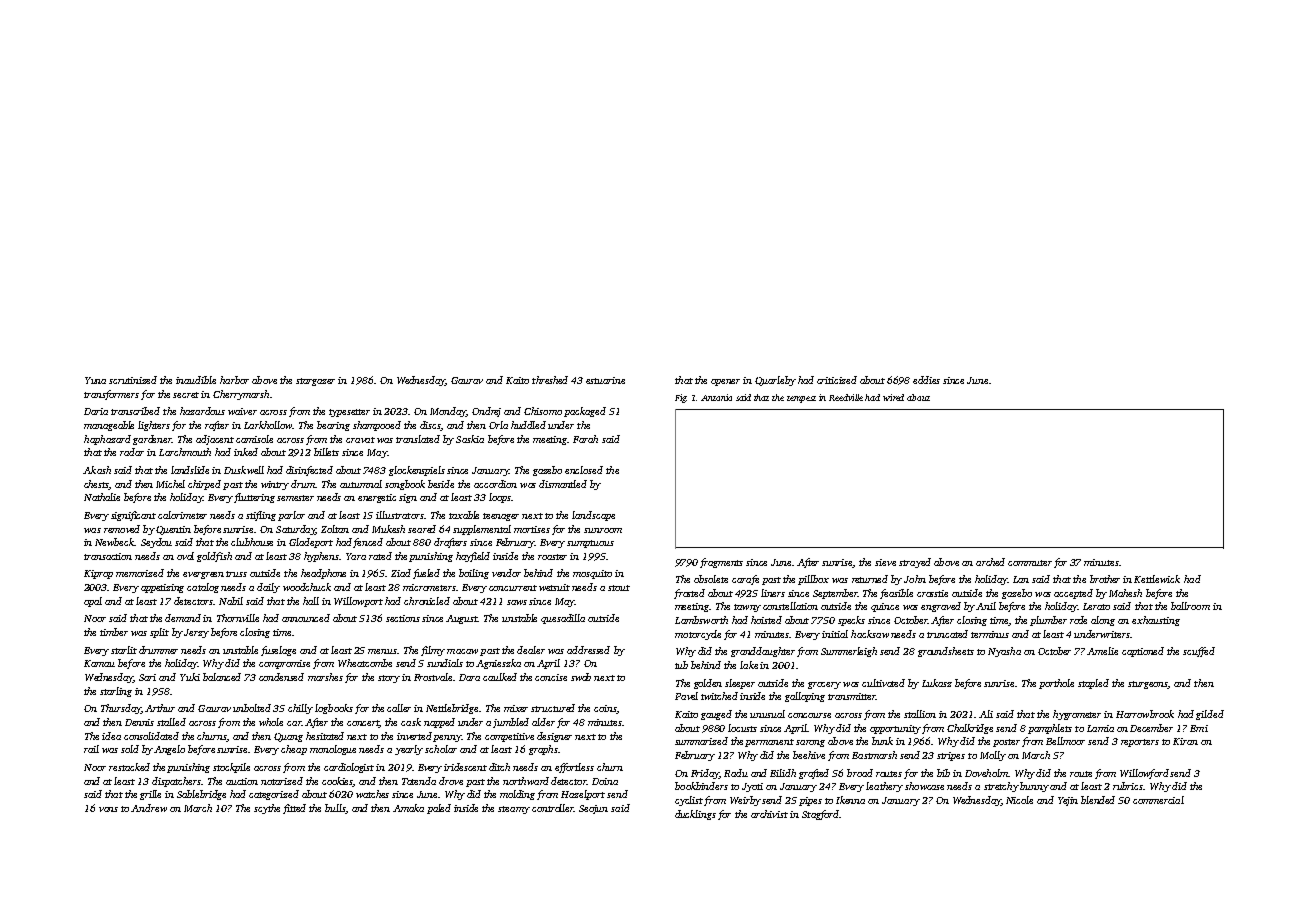 Image resolution: width=1308 pixels, height=924 pixels. I want to click on inaudible, so click(196, 380).
